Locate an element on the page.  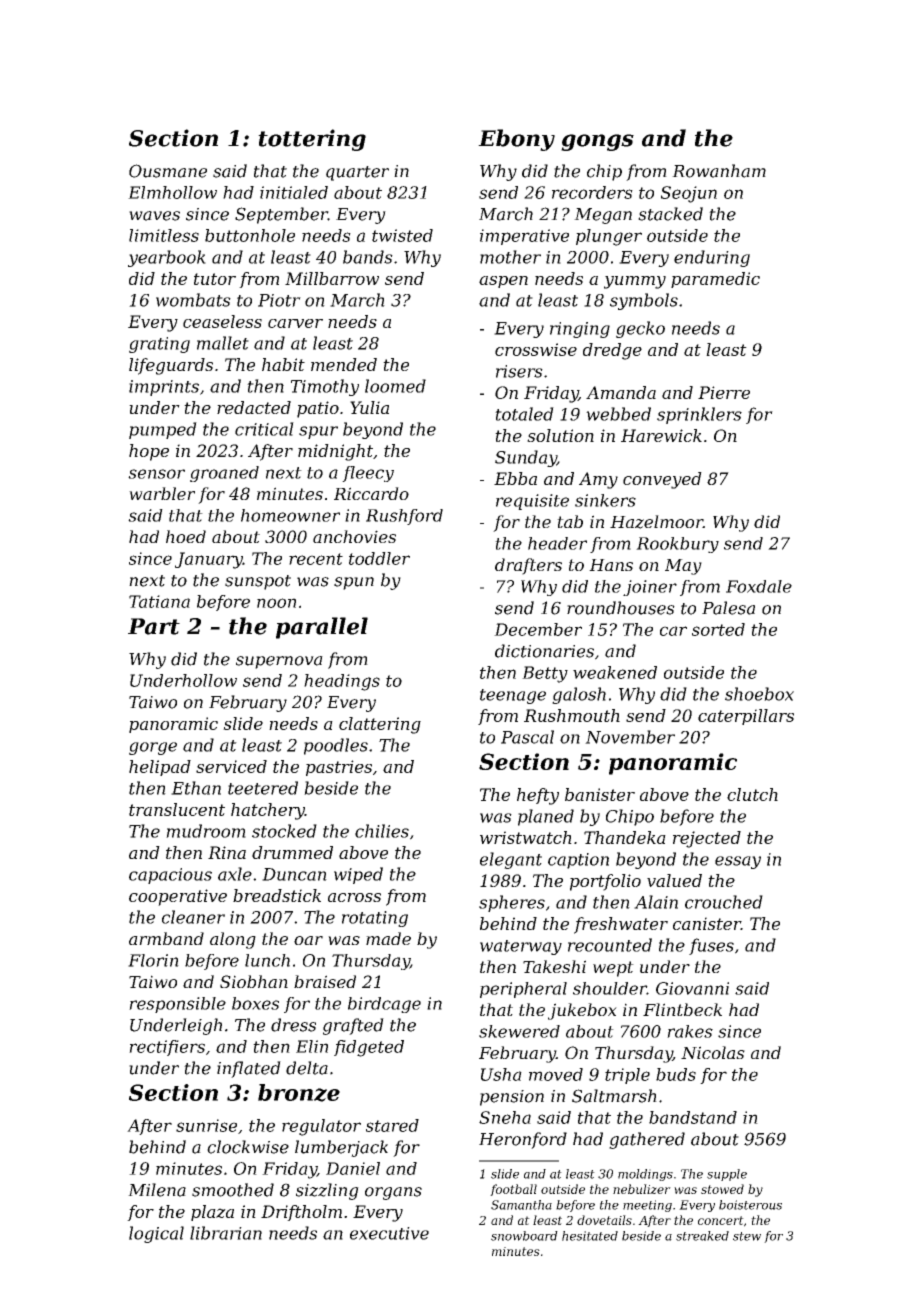
Ethan is located at coordinates (196, 788).
